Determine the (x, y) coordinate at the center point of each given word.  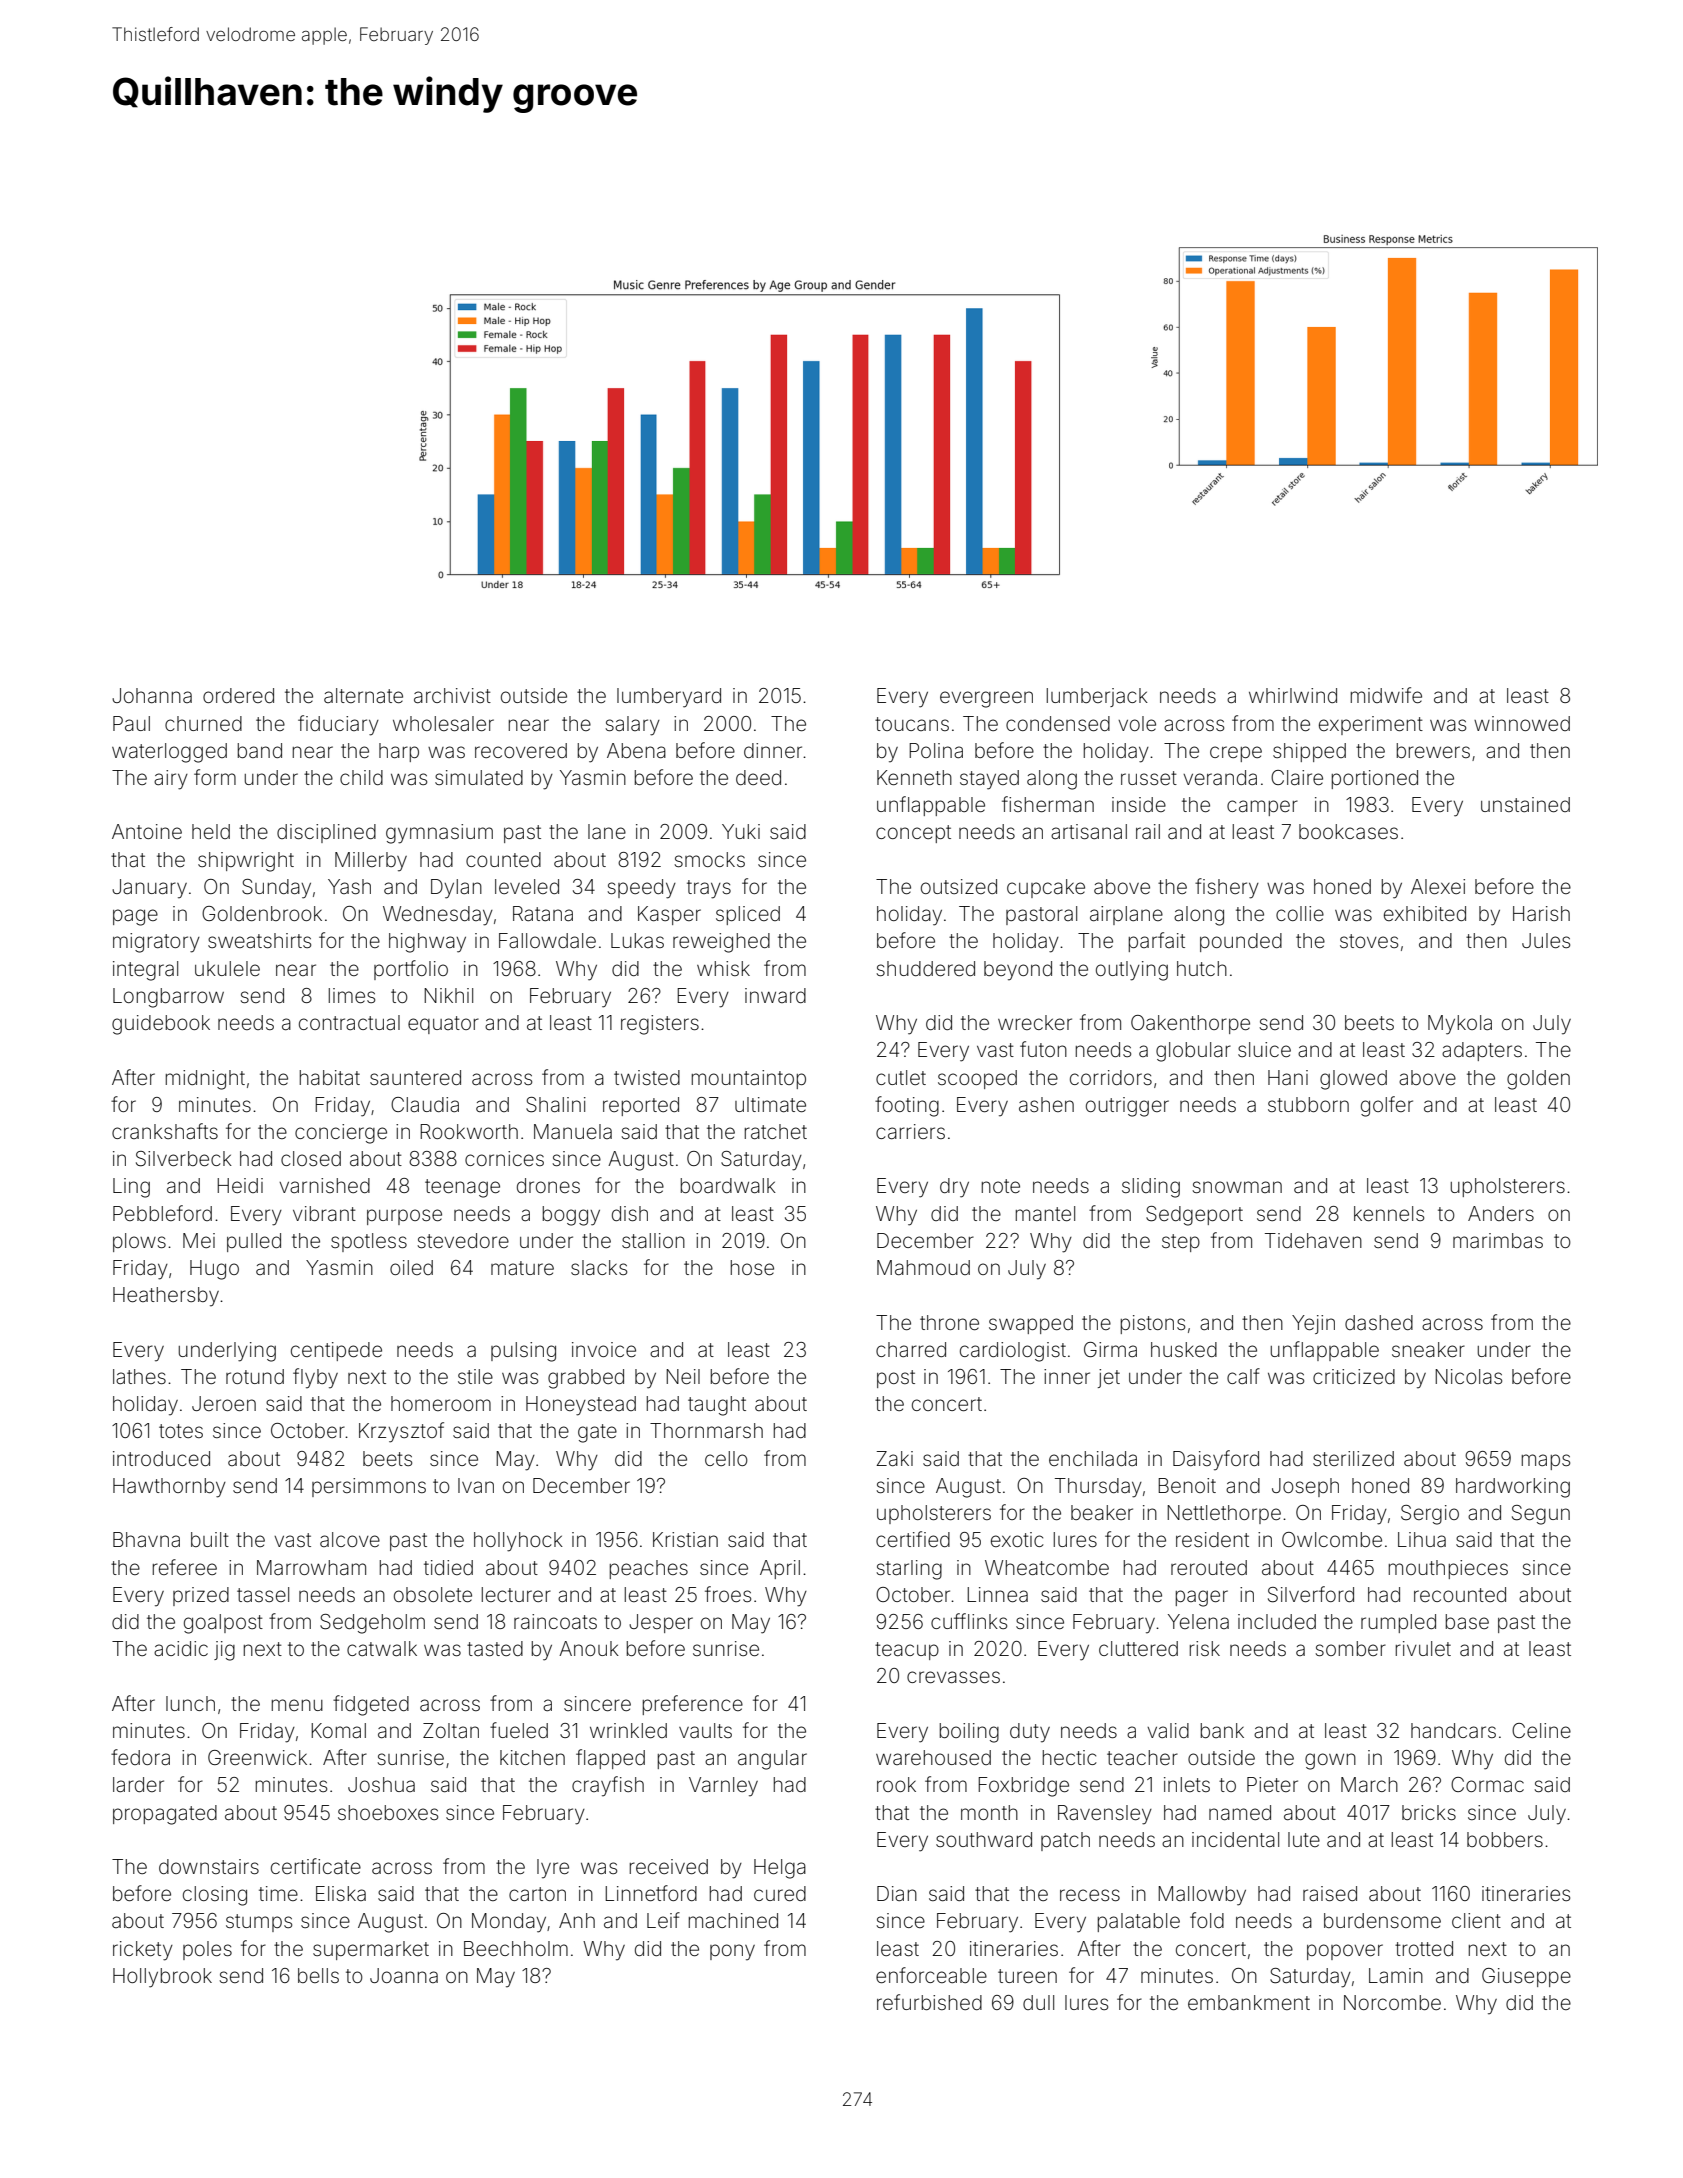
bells (318, 1975)
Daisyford (1216, 1460)
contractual (349, 1022)
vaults (705, 1730)
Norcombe (1392, 2002)
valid (1168, 1730)
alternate (363, 695)
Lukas (637, 940)
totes (181, 1431)
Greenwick (257, 1757)
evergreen (986, 699)
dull (1038, 2002)
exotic (1017, 1539)
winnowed (1522, 723)
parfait (1157, 942)
